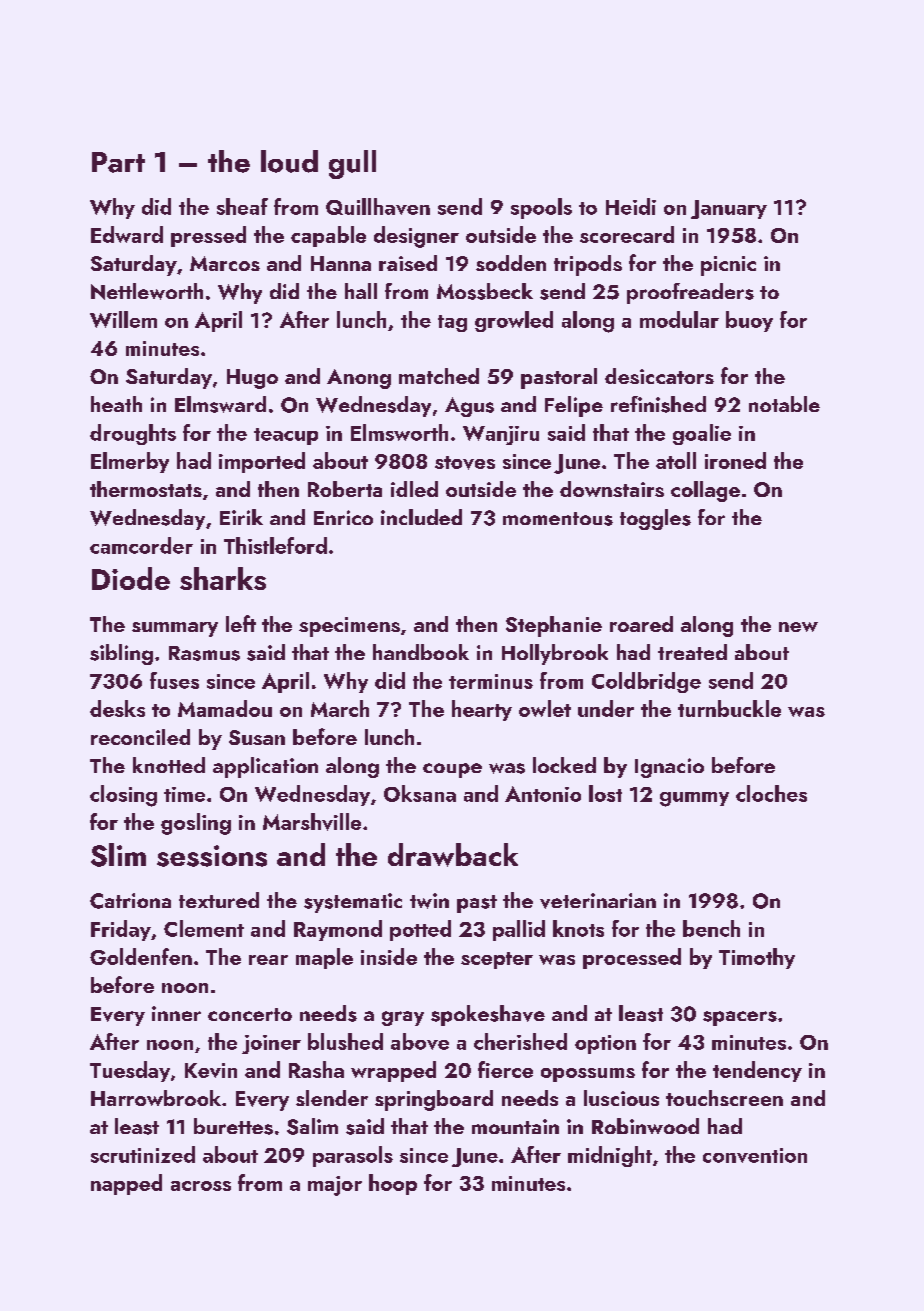 This screenshot has width=924, height=1311. What do you see at coordinates (343, 517) in the screenshot?
I see `Enrico` at bounding box center [343, 517].
